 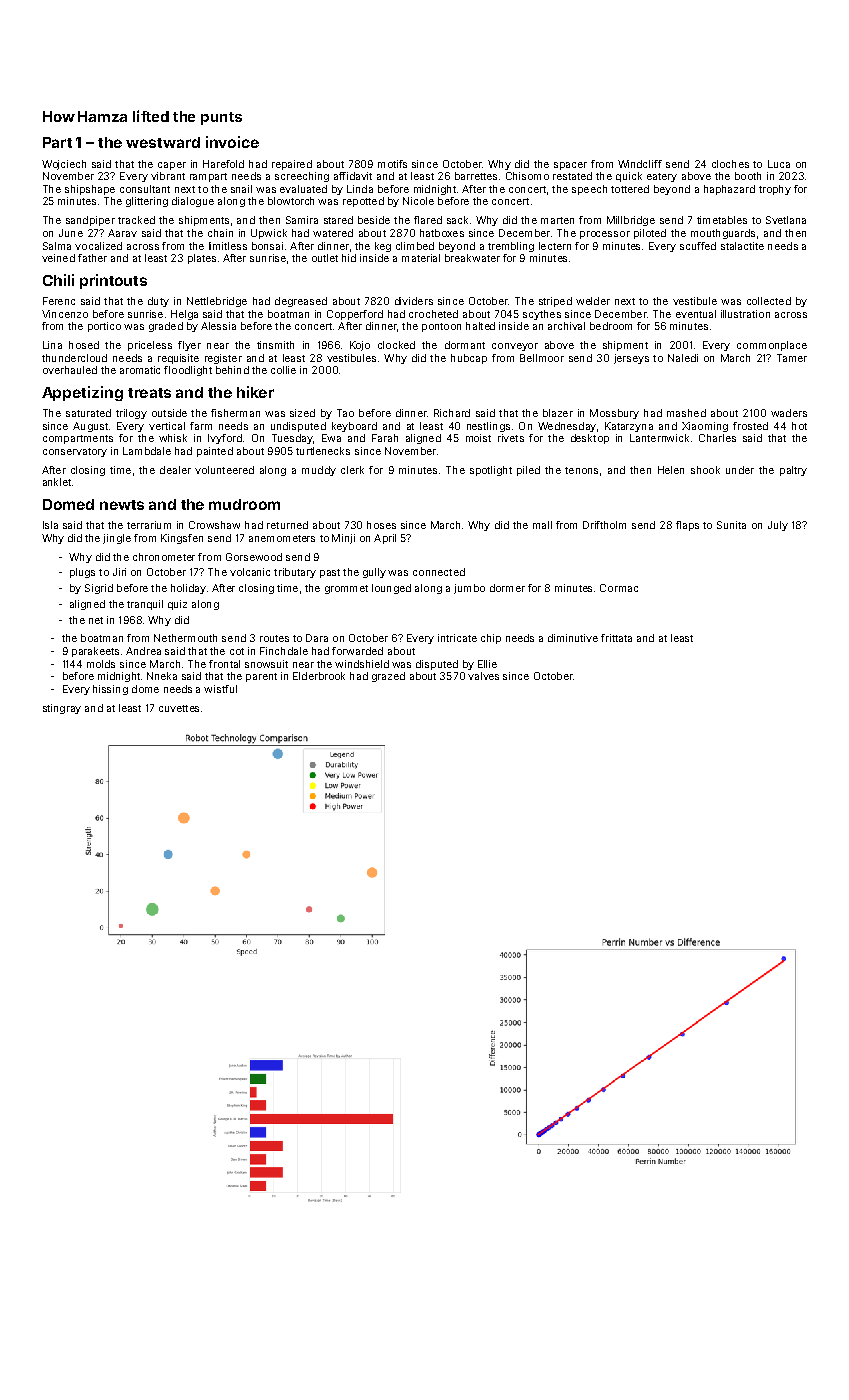 I want to click on Elderbrook, so click(x=319, y=676).
